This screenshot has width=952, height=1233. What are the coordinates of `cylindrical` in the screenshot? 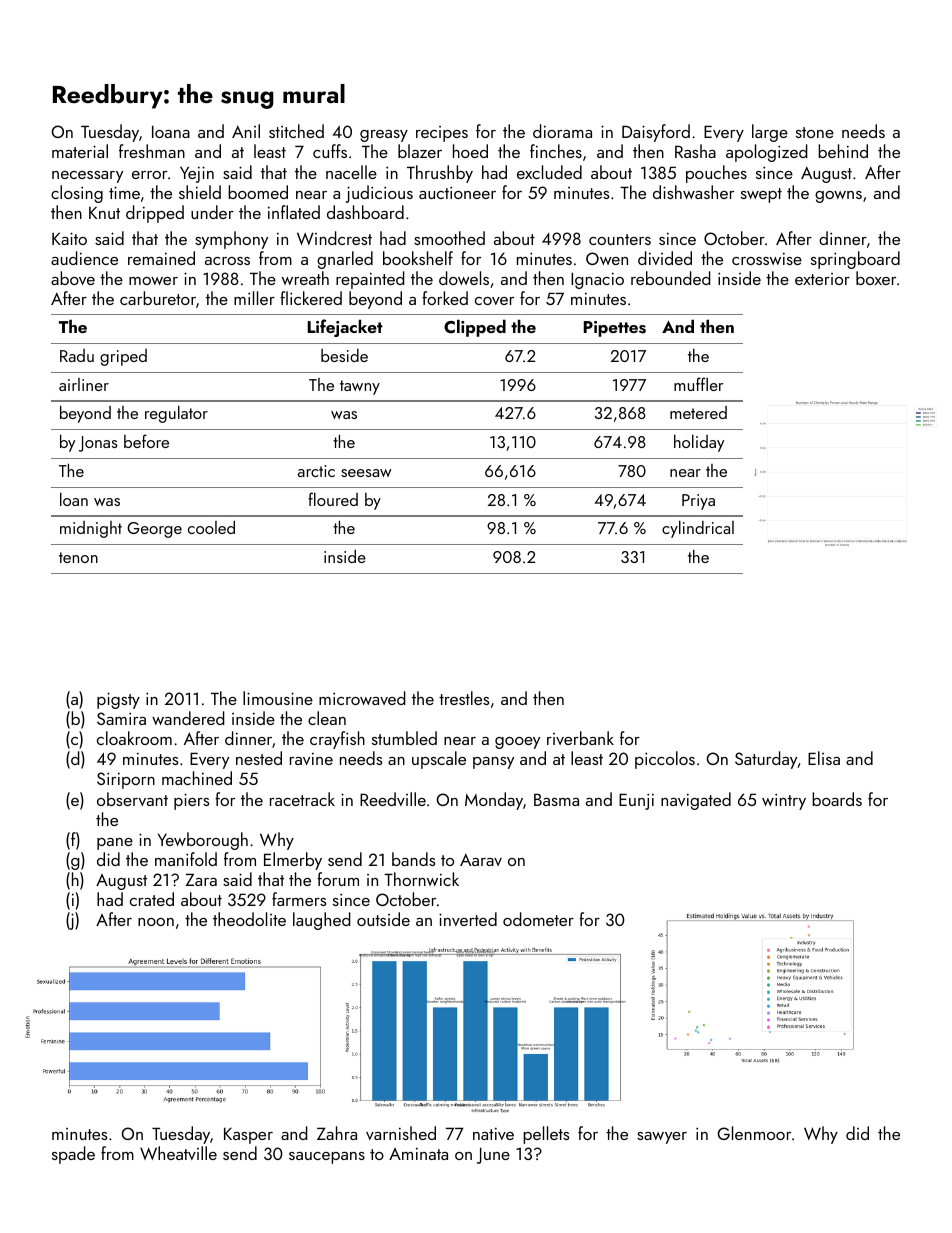 It's located at (698, 529).
